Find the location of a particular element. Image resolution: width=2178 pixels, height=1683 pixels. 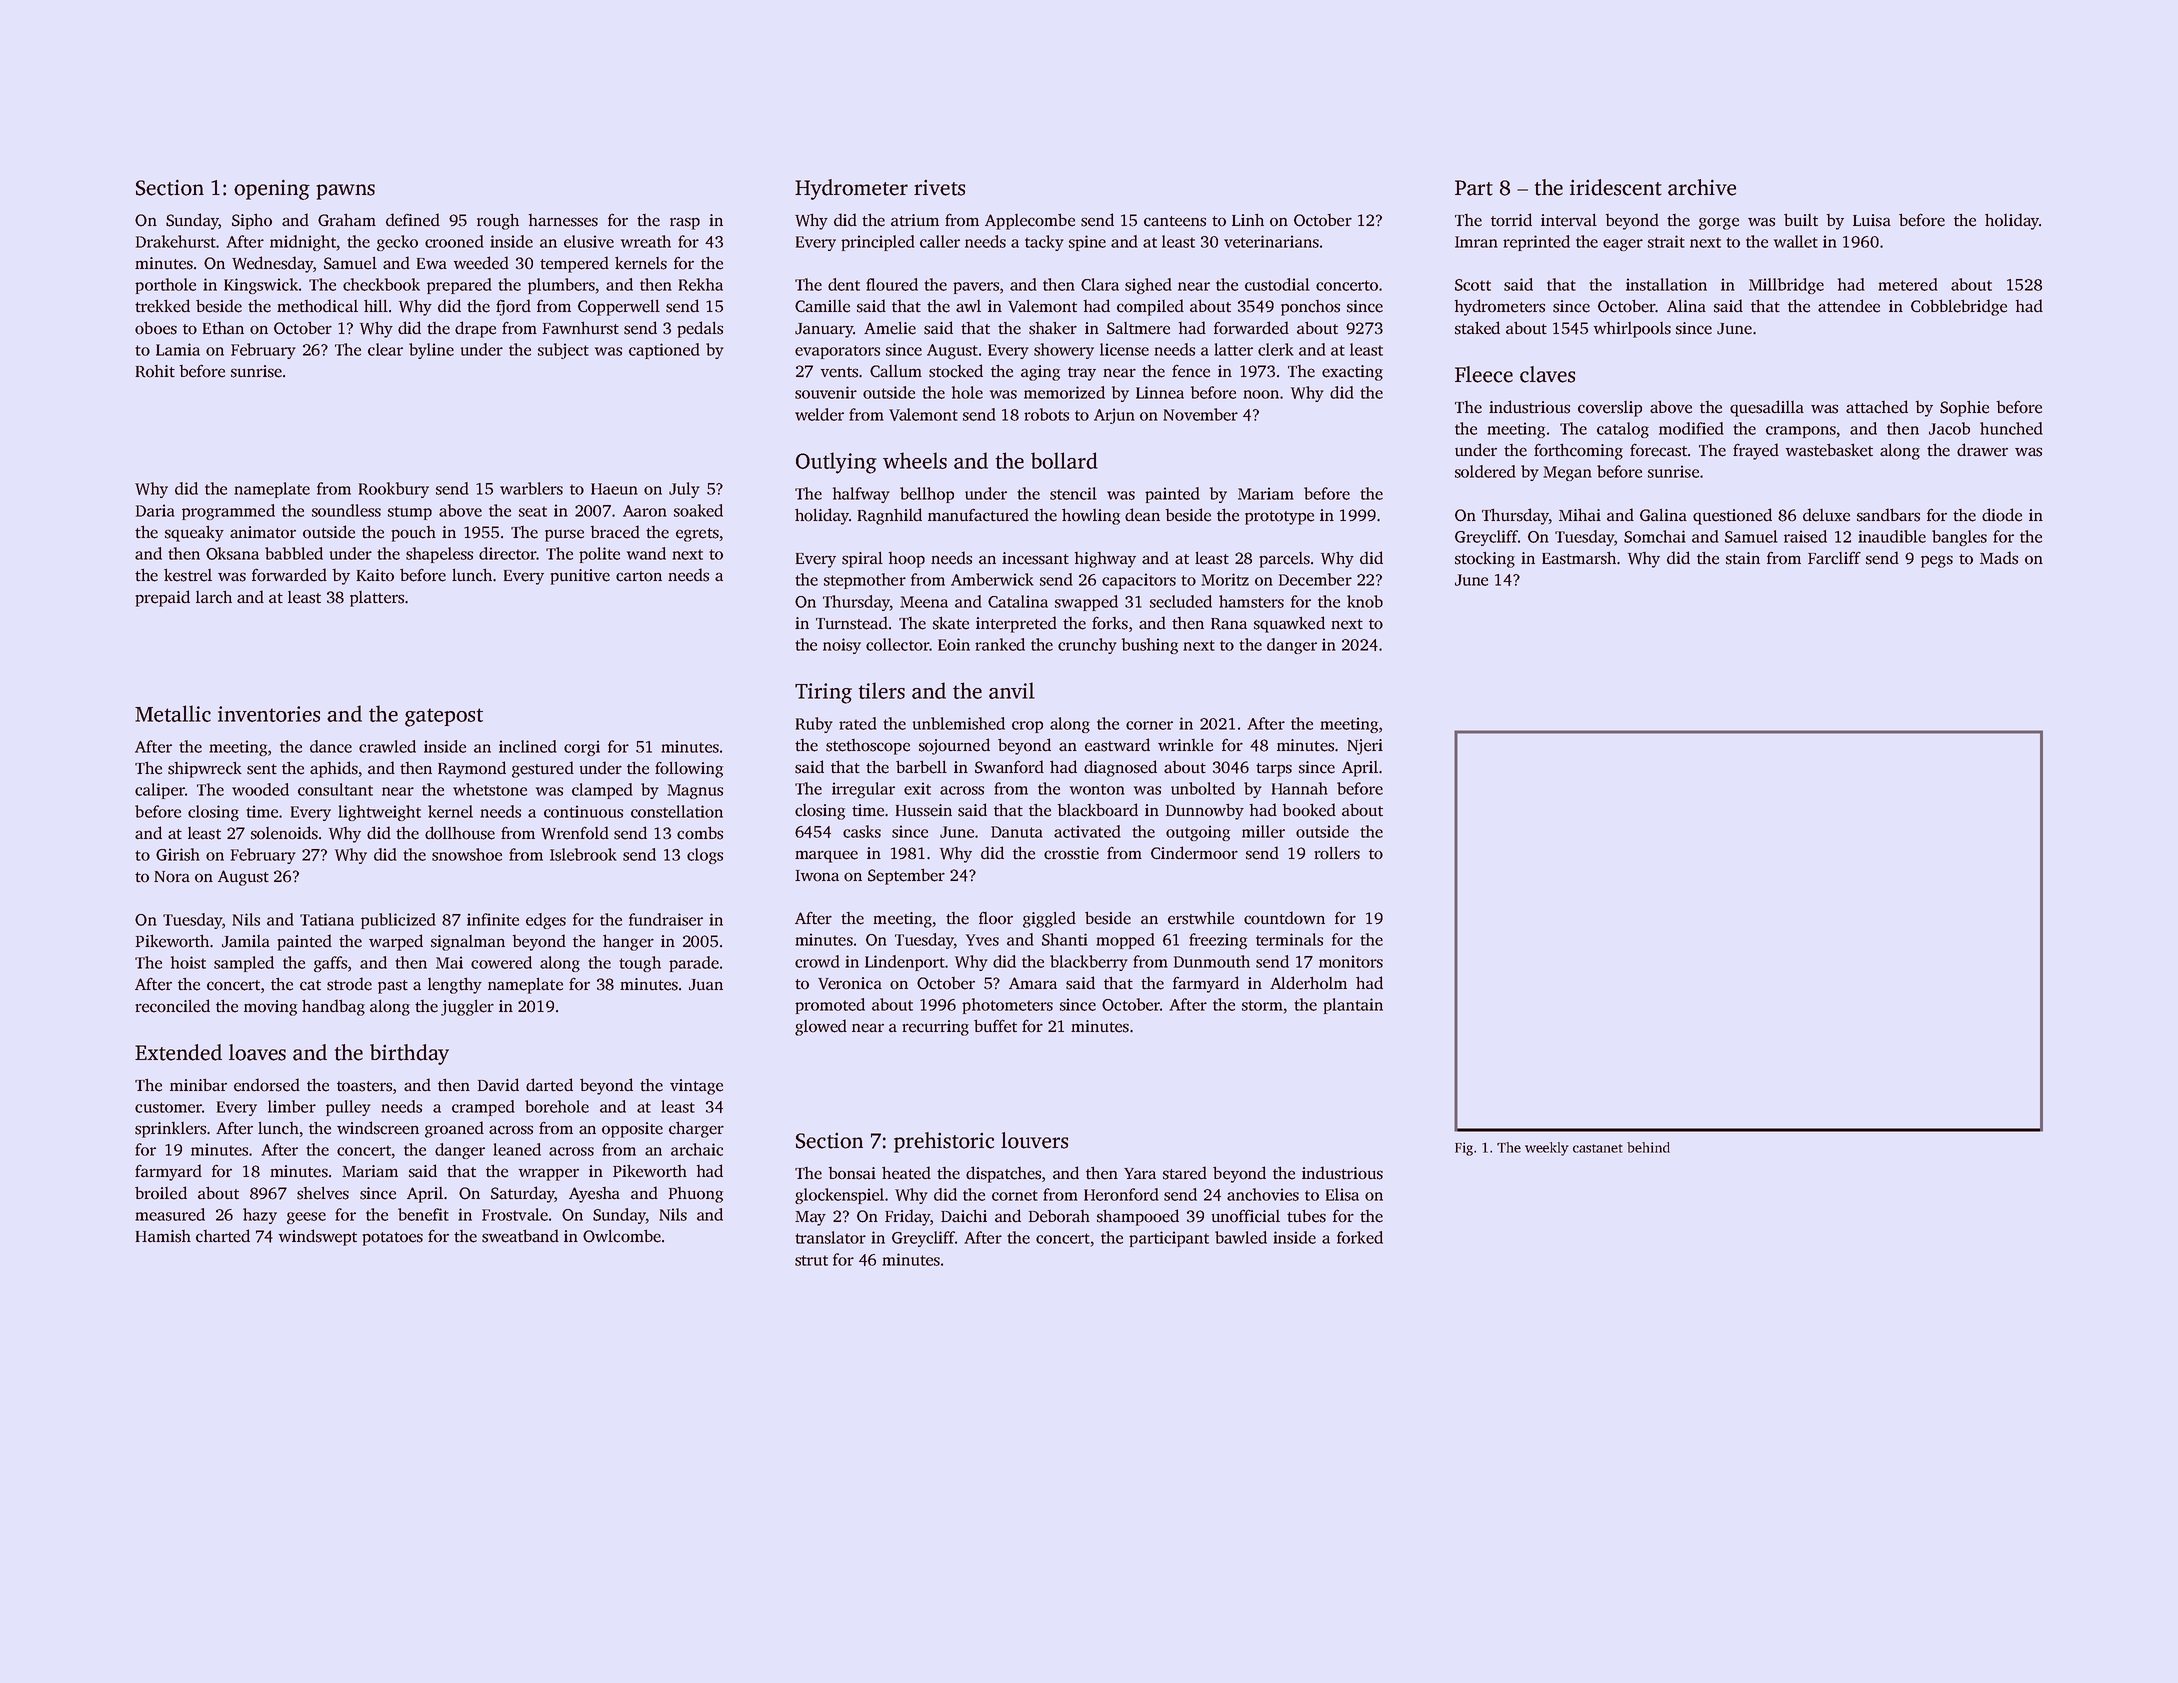

Njeri is located at coordinates (1365, 747).
